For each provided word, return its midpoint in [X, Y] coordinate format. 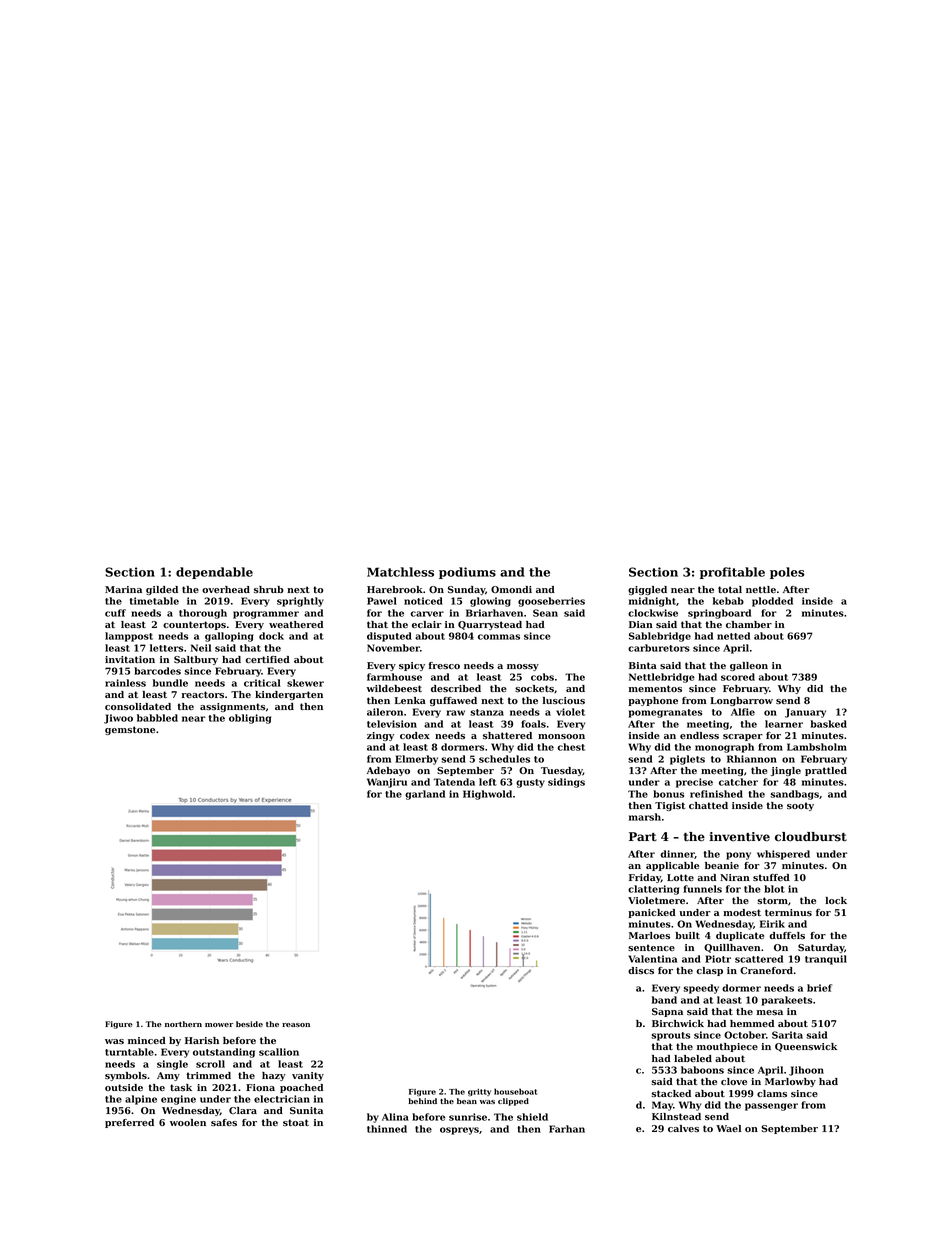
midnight [652, 602]
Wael [728, 1128]
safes [224, 1122]
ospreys [459, 1131]
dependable [214, 573]
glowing [490, 602]
